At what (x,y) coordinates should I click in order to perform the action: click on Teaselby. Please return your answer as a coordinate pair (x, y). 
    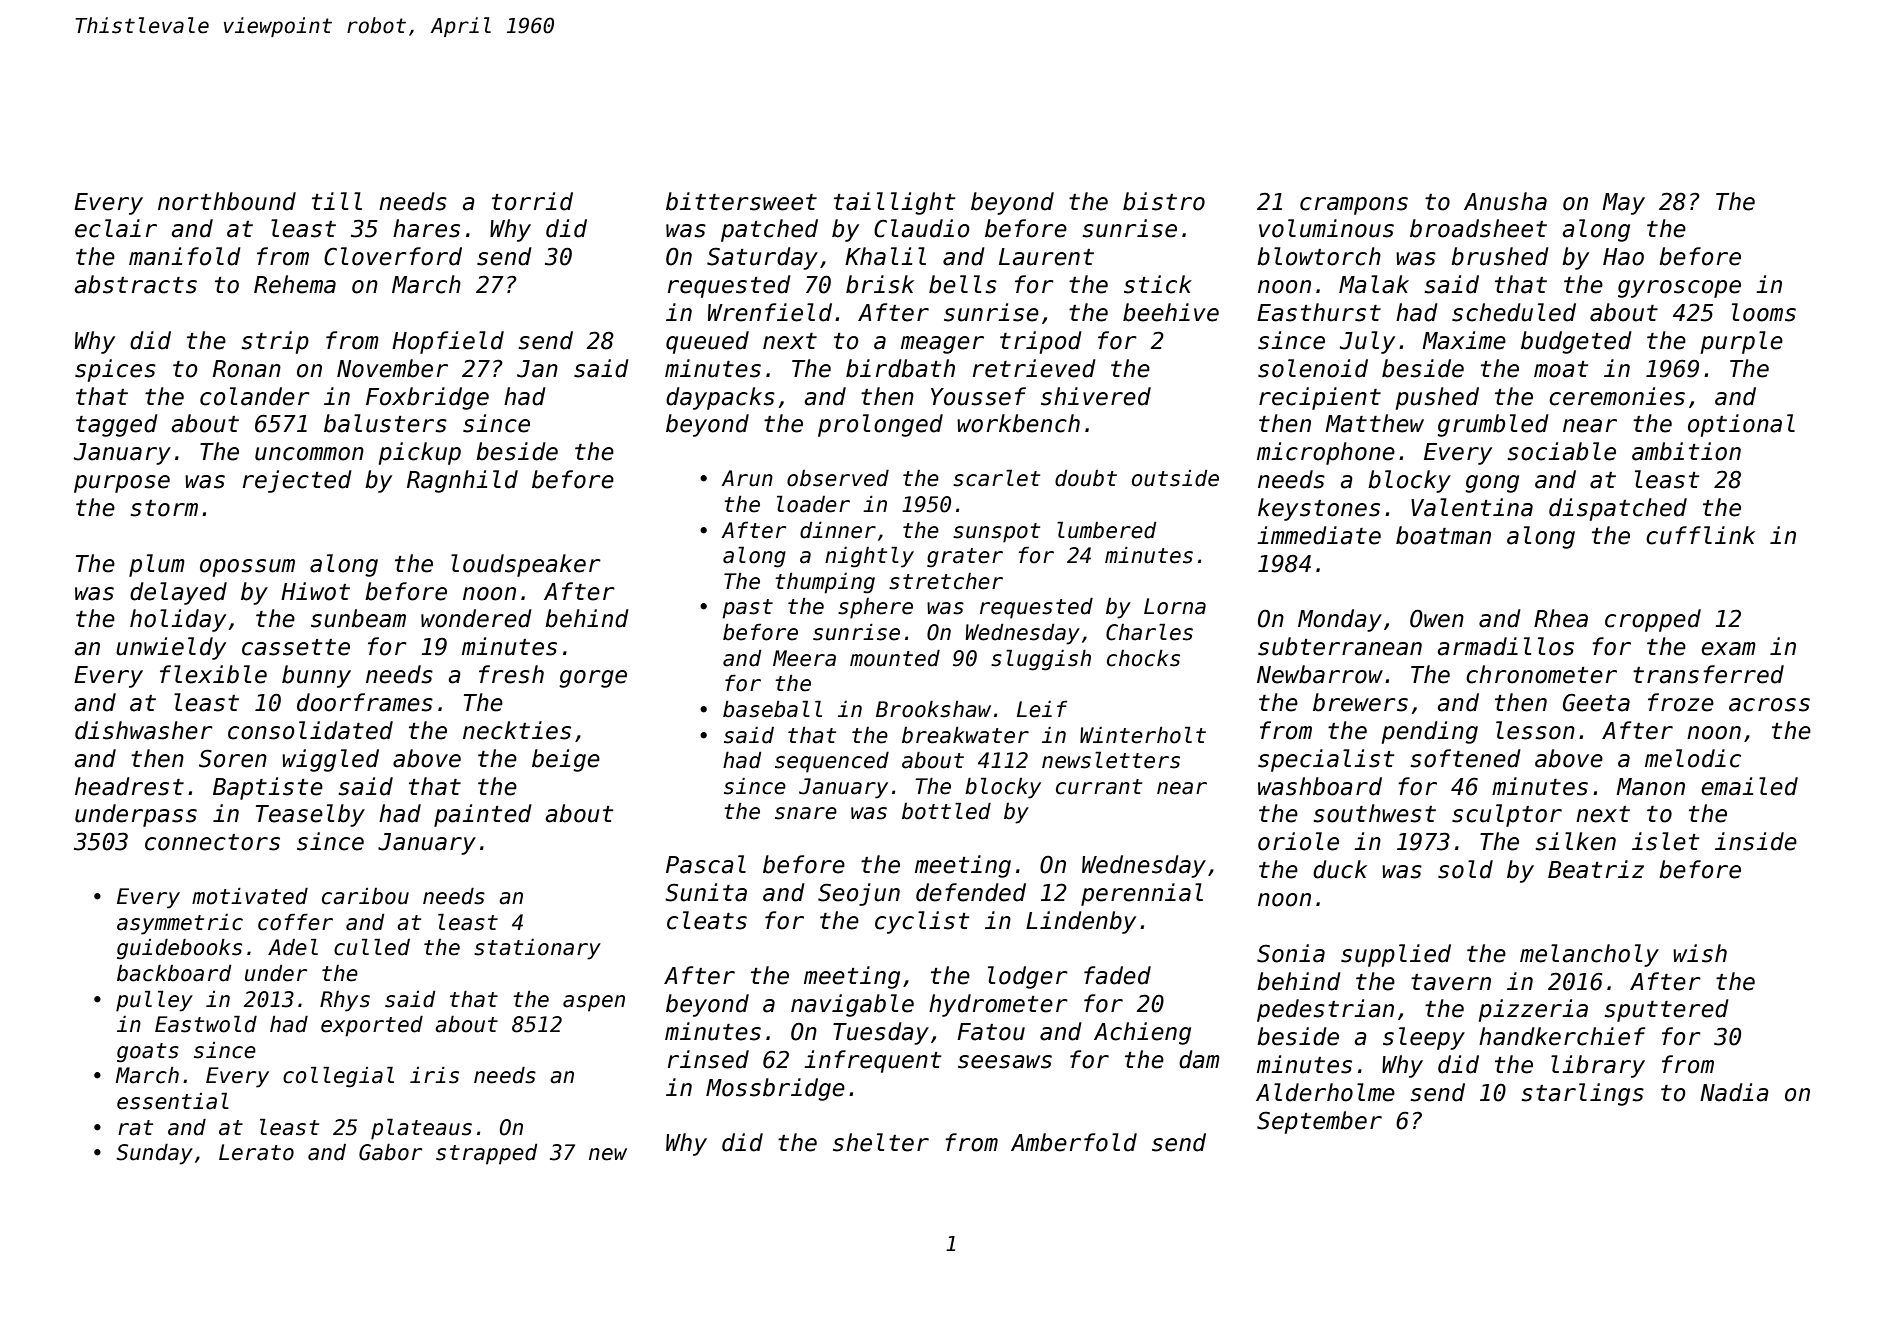
    Looking at the image, I should click on (310, 815).
